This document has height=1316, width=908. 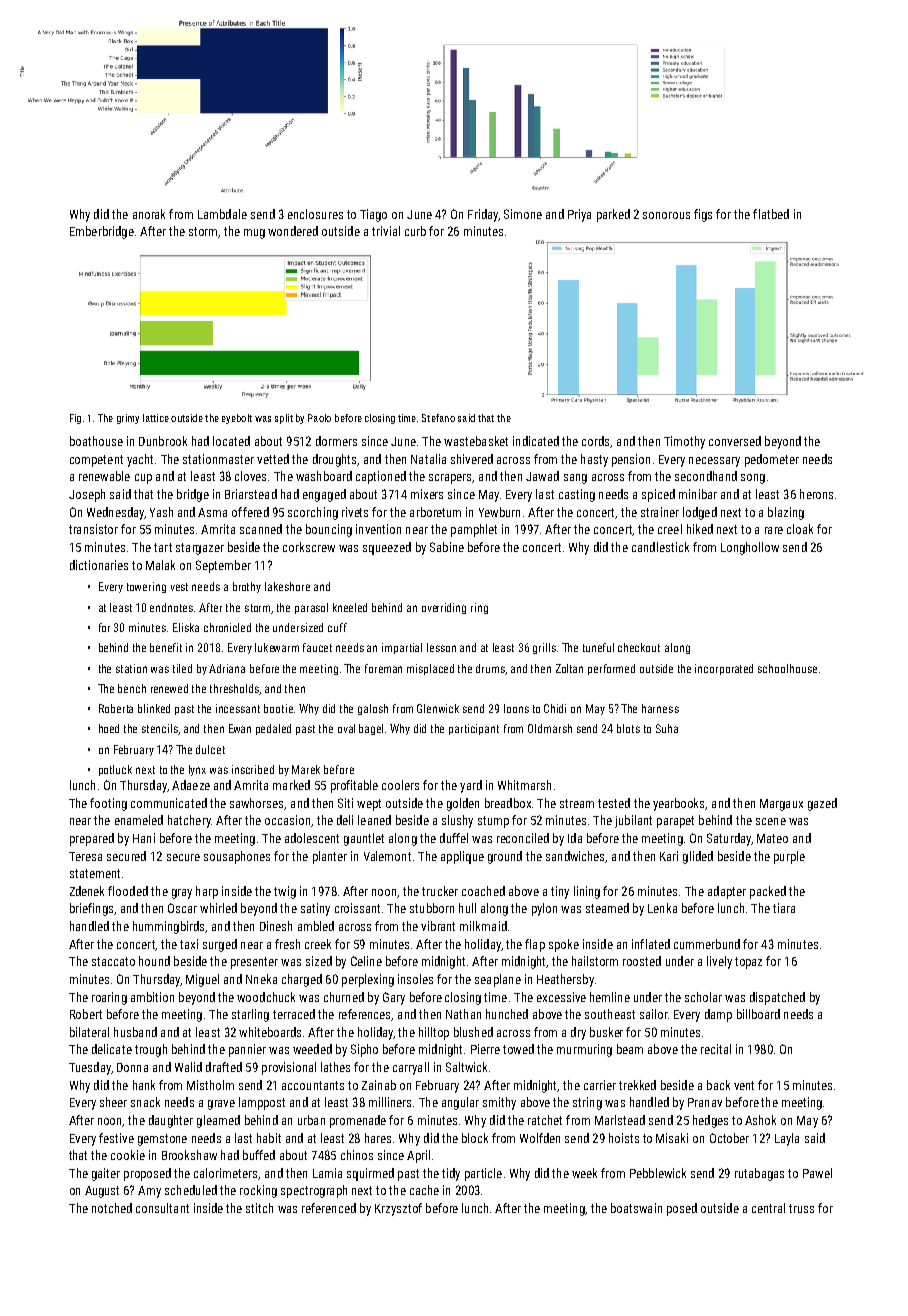 I want to click on insoles, so click(x=415, y=979).
